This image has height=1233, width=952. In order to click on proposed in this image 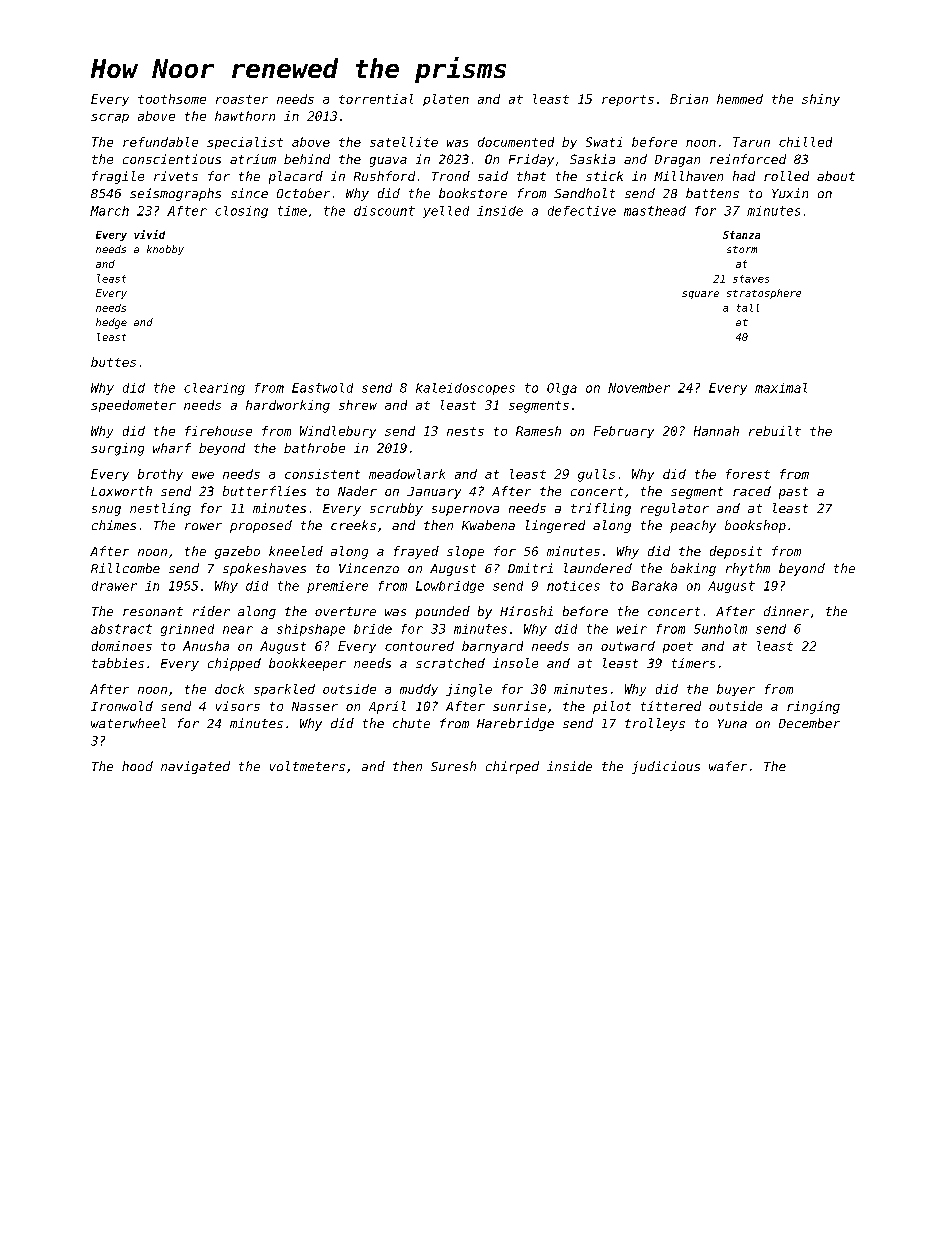, I will do `click(261, 526)`.
